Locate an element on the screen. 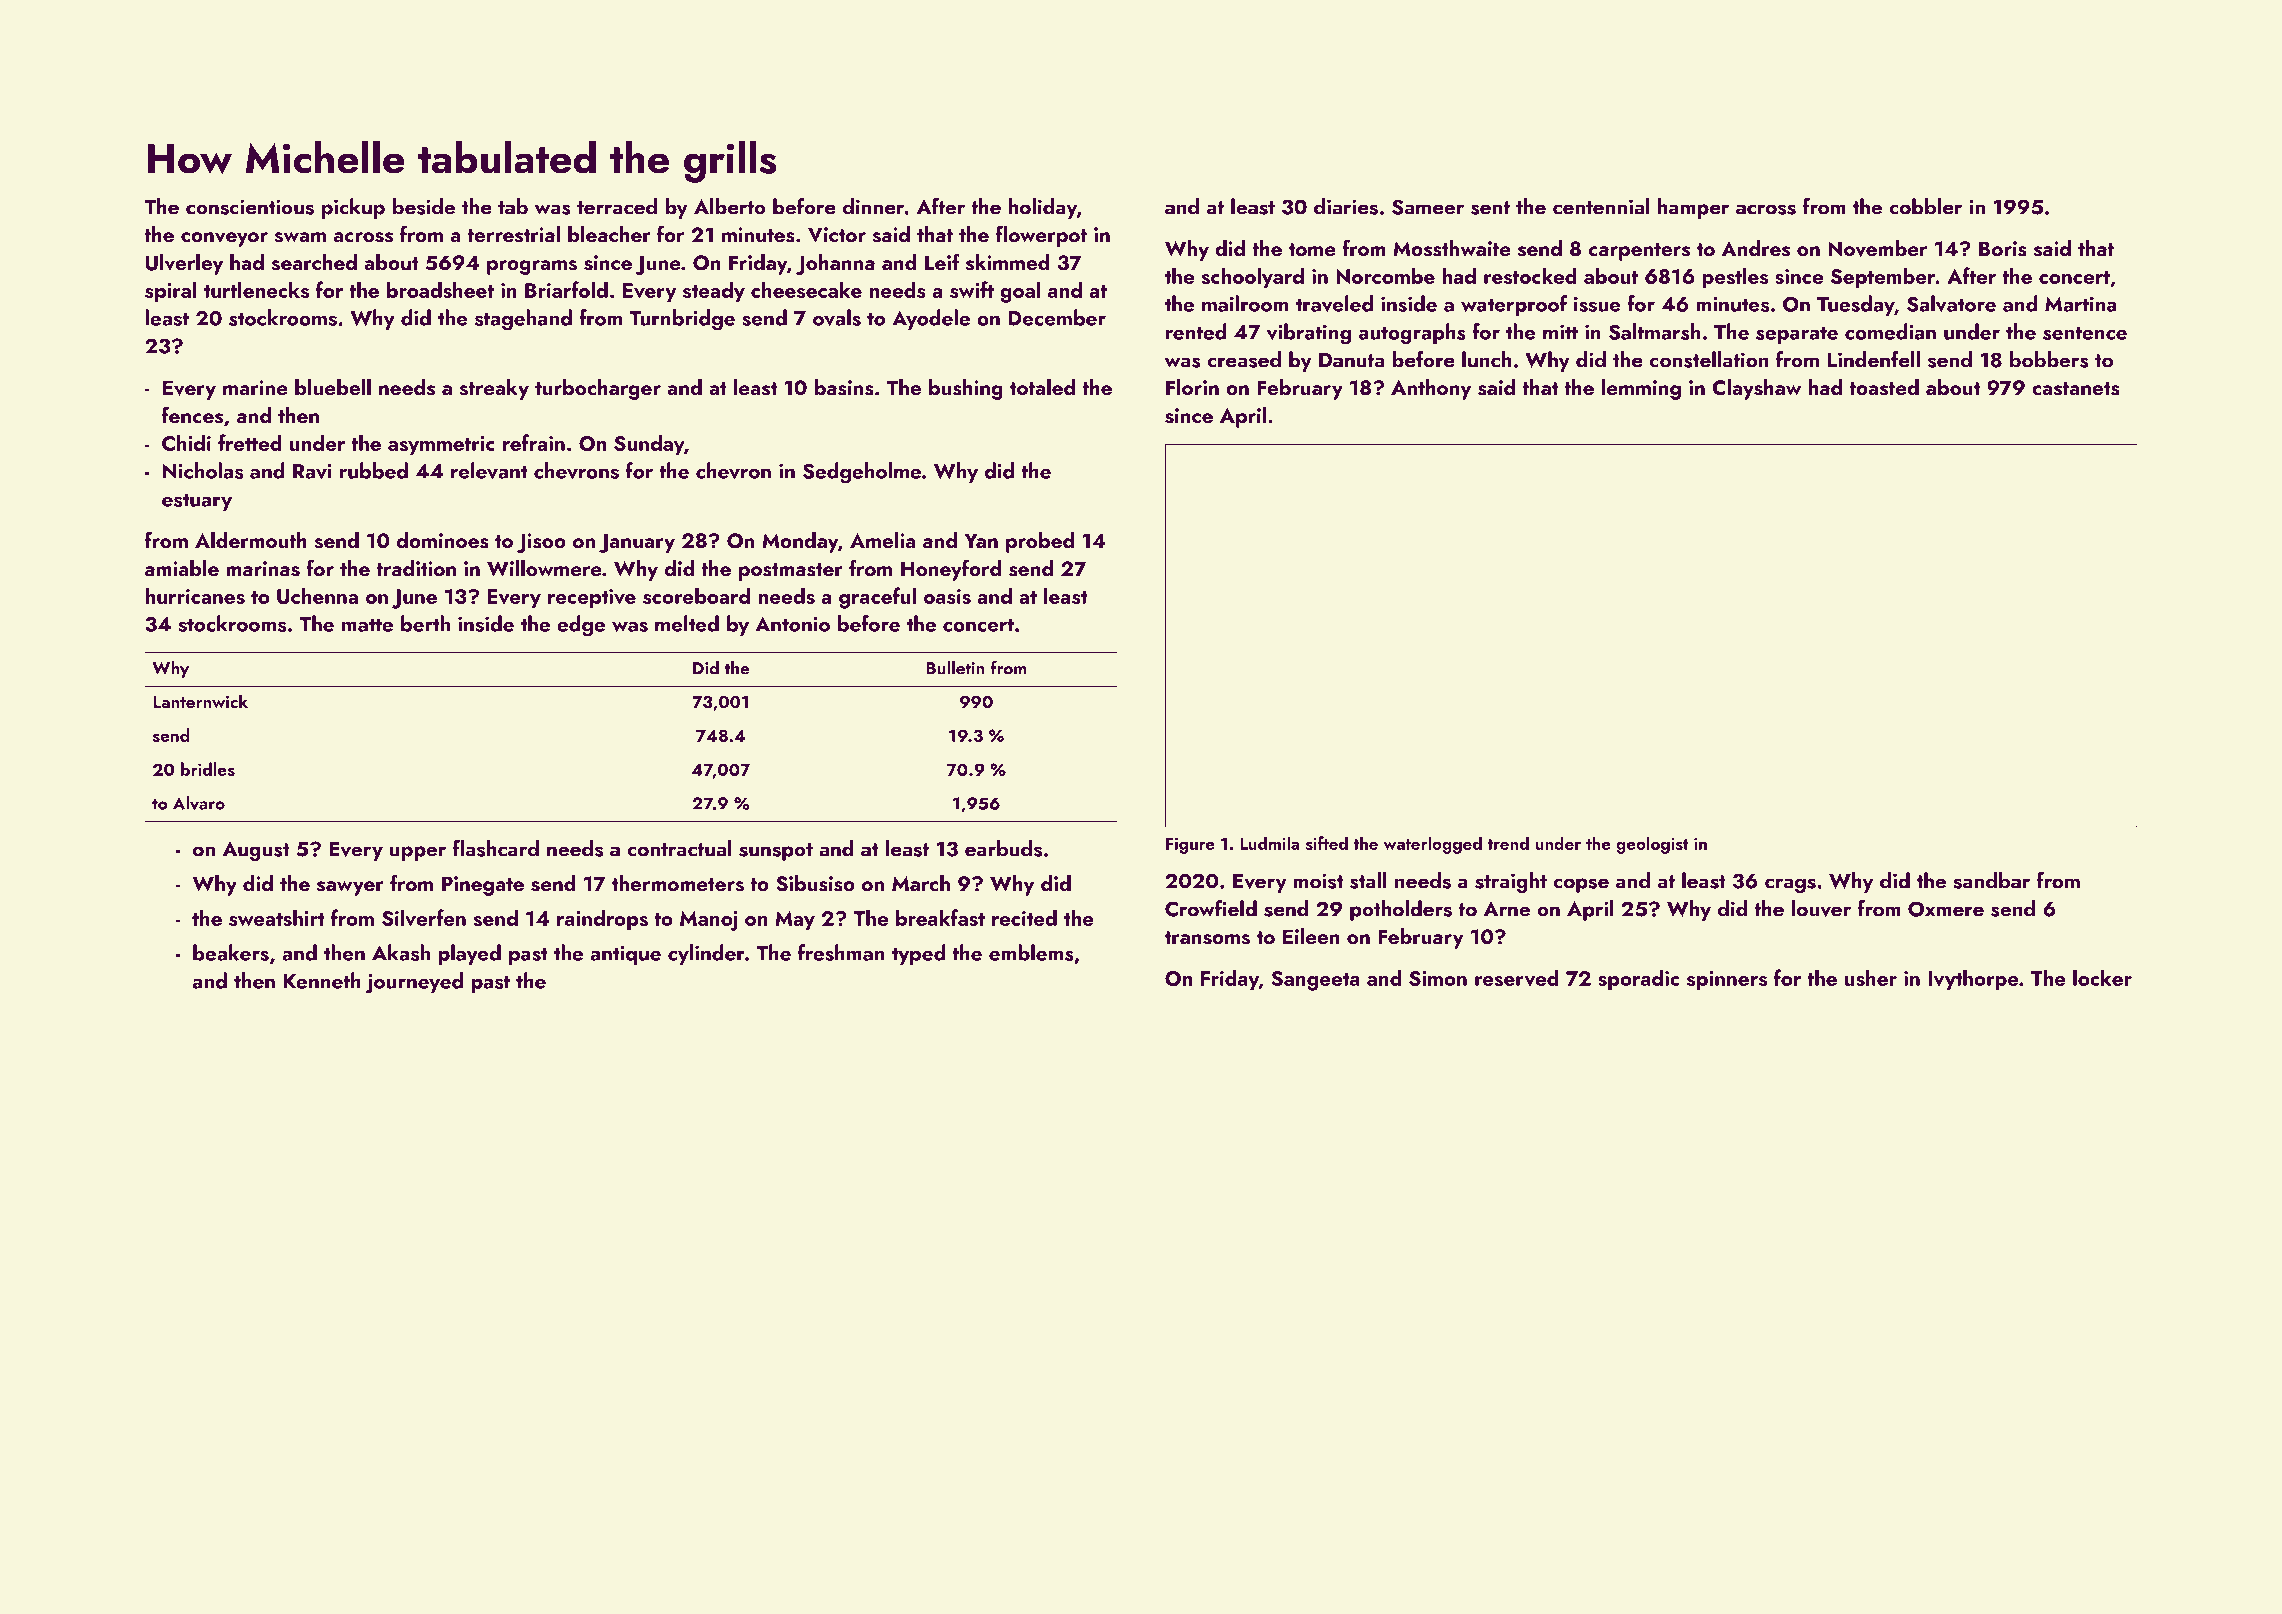 This screenshot has width=2282, height=1614. castanets is located at coordinates (2075, 389).
